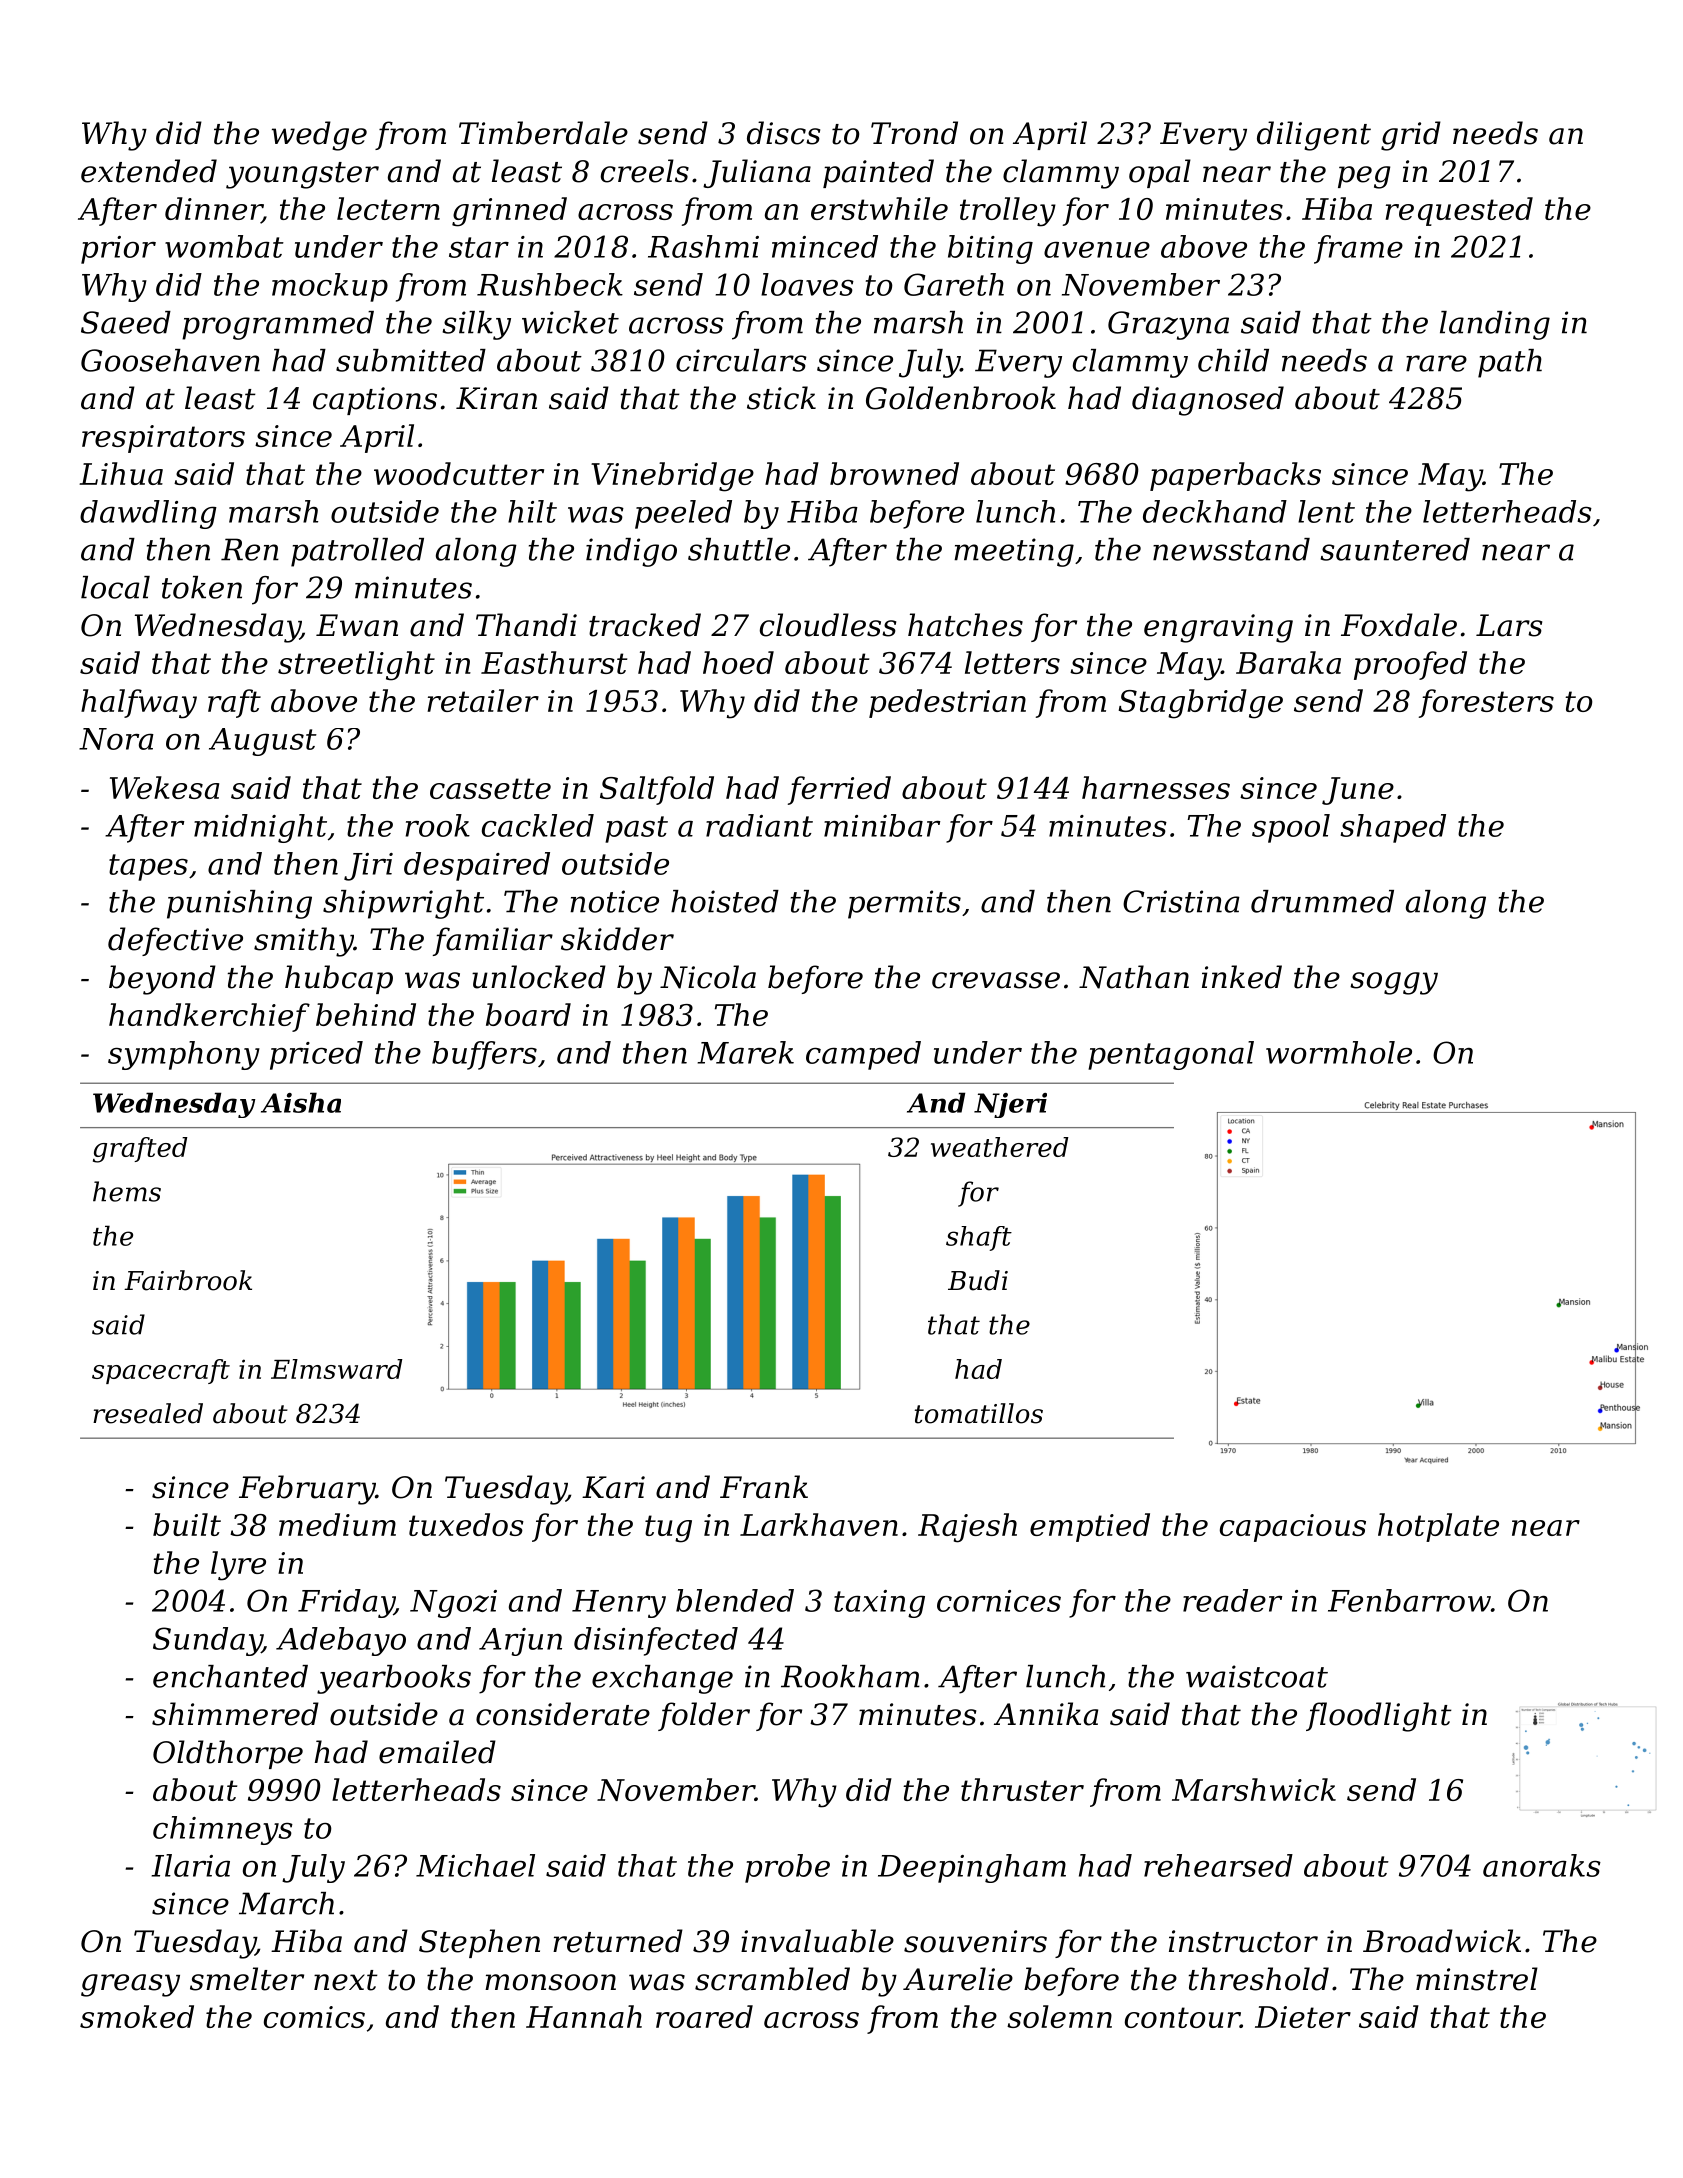 Image resolution: width=1683 pixels, height=2178 pixels. Describe the element at coordinates (584, 2016) in the page. I see `Hannah` at that location.
